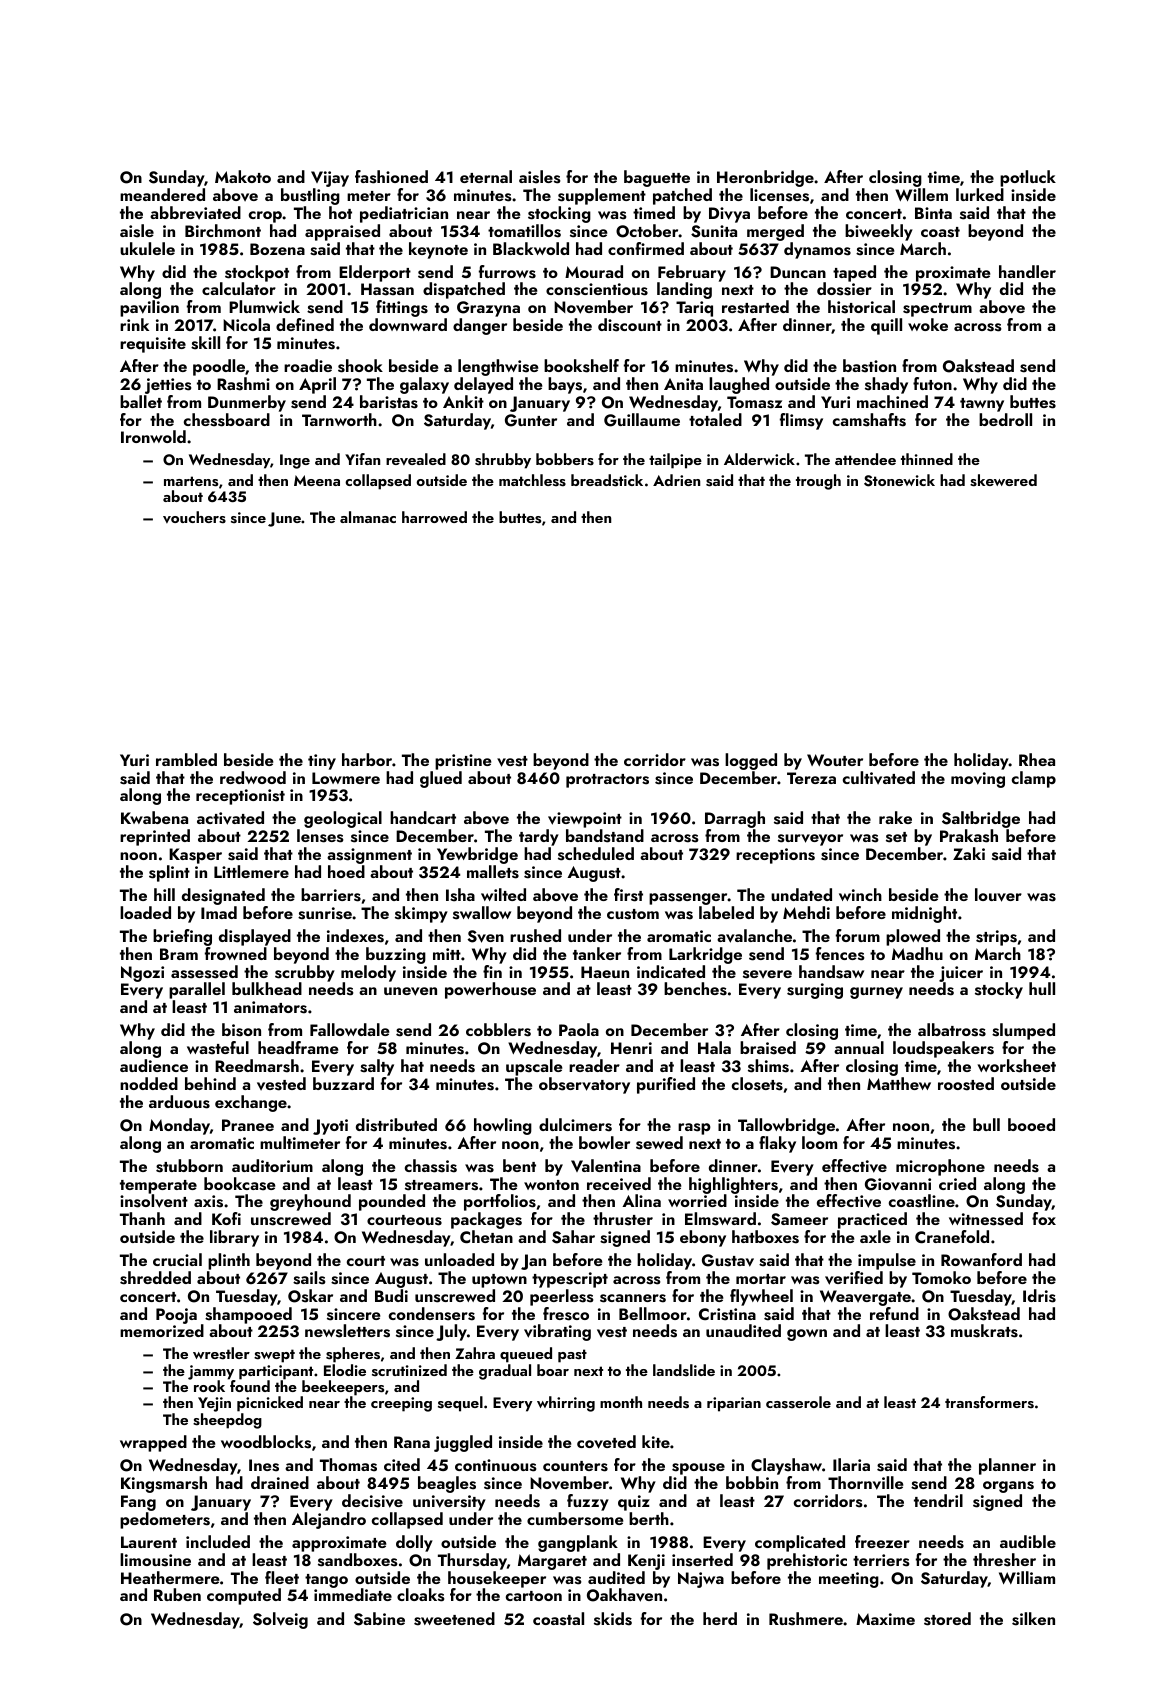 This image has width=1176, height=1704. What do you see at coordinates (752, 1482) in the image?
I see `bobbin` at bounding box center [752, 1482].
